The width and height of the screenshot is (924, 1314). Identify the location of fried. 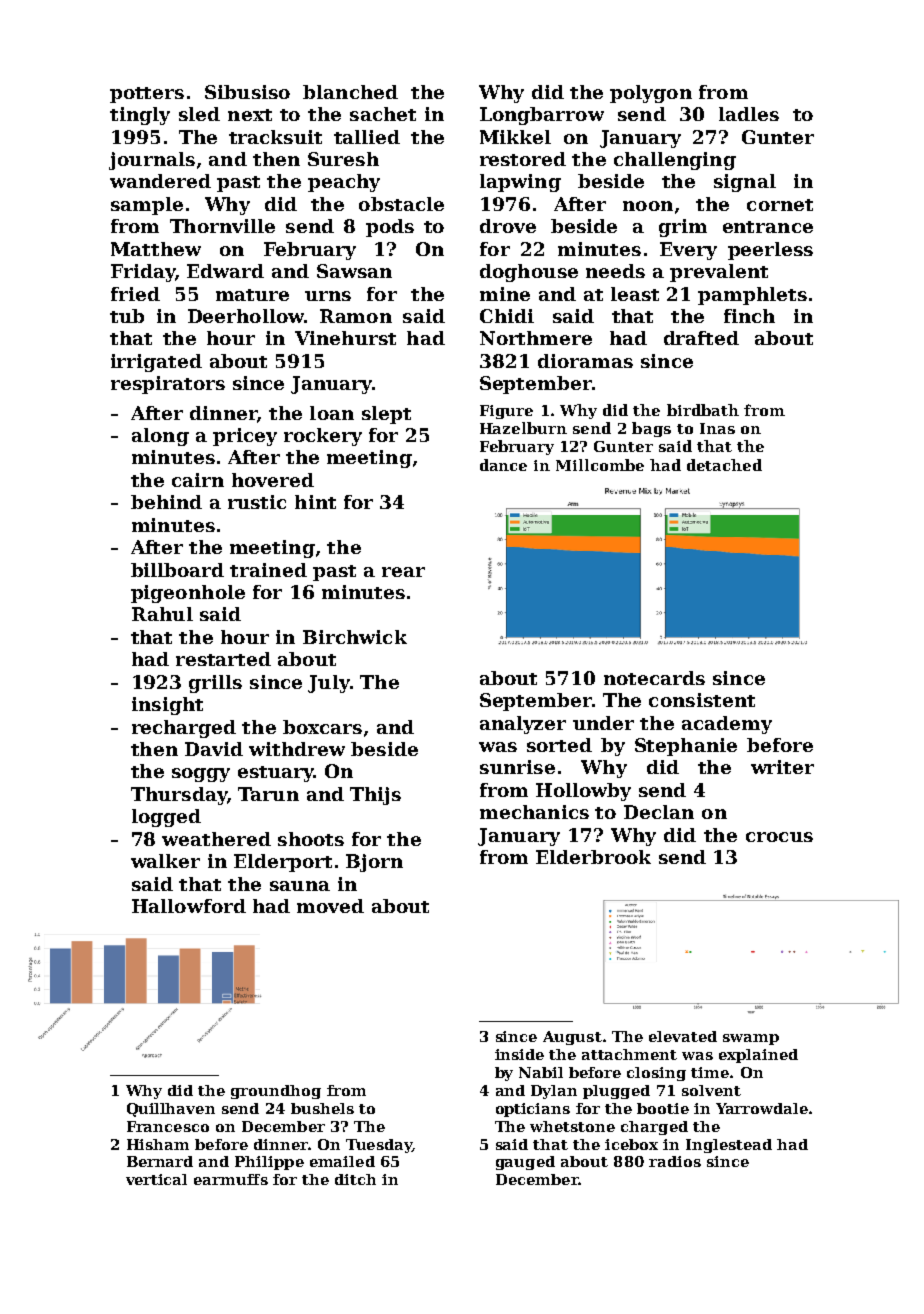
(135, 294).
